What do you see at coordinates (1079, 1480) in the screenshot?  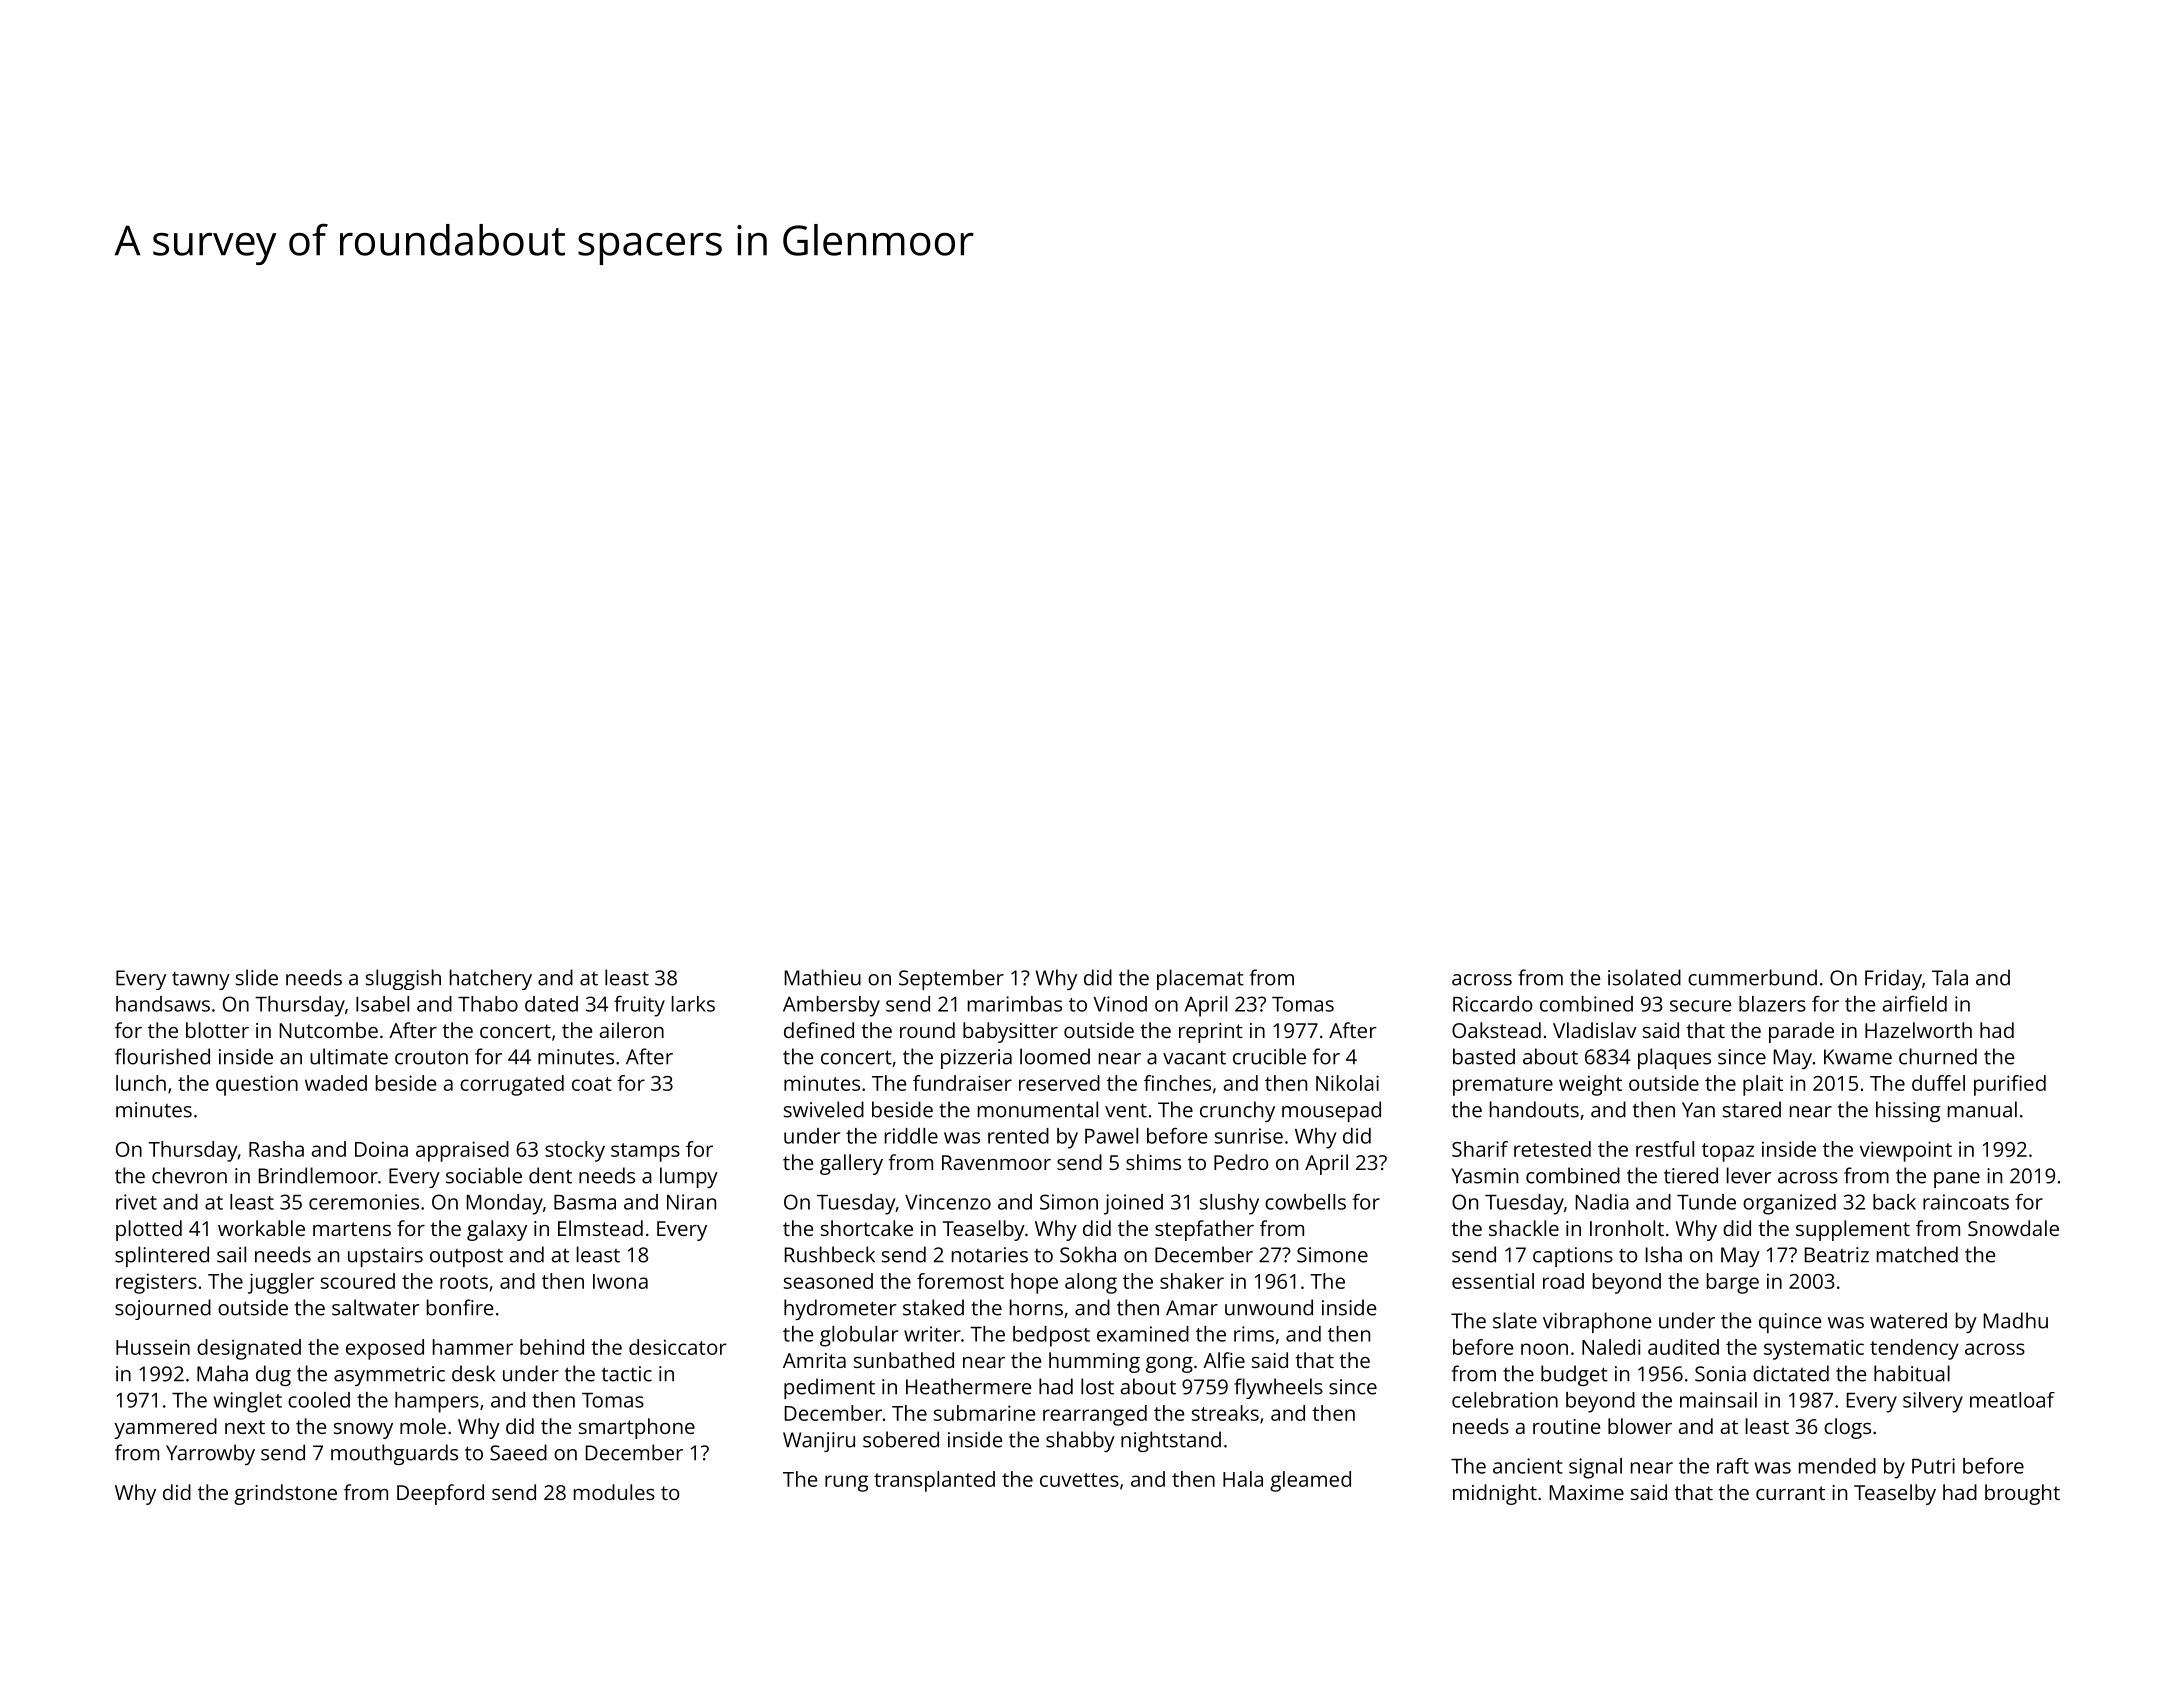 I see `cuvettes` at bounding box center [1079, 1480].
